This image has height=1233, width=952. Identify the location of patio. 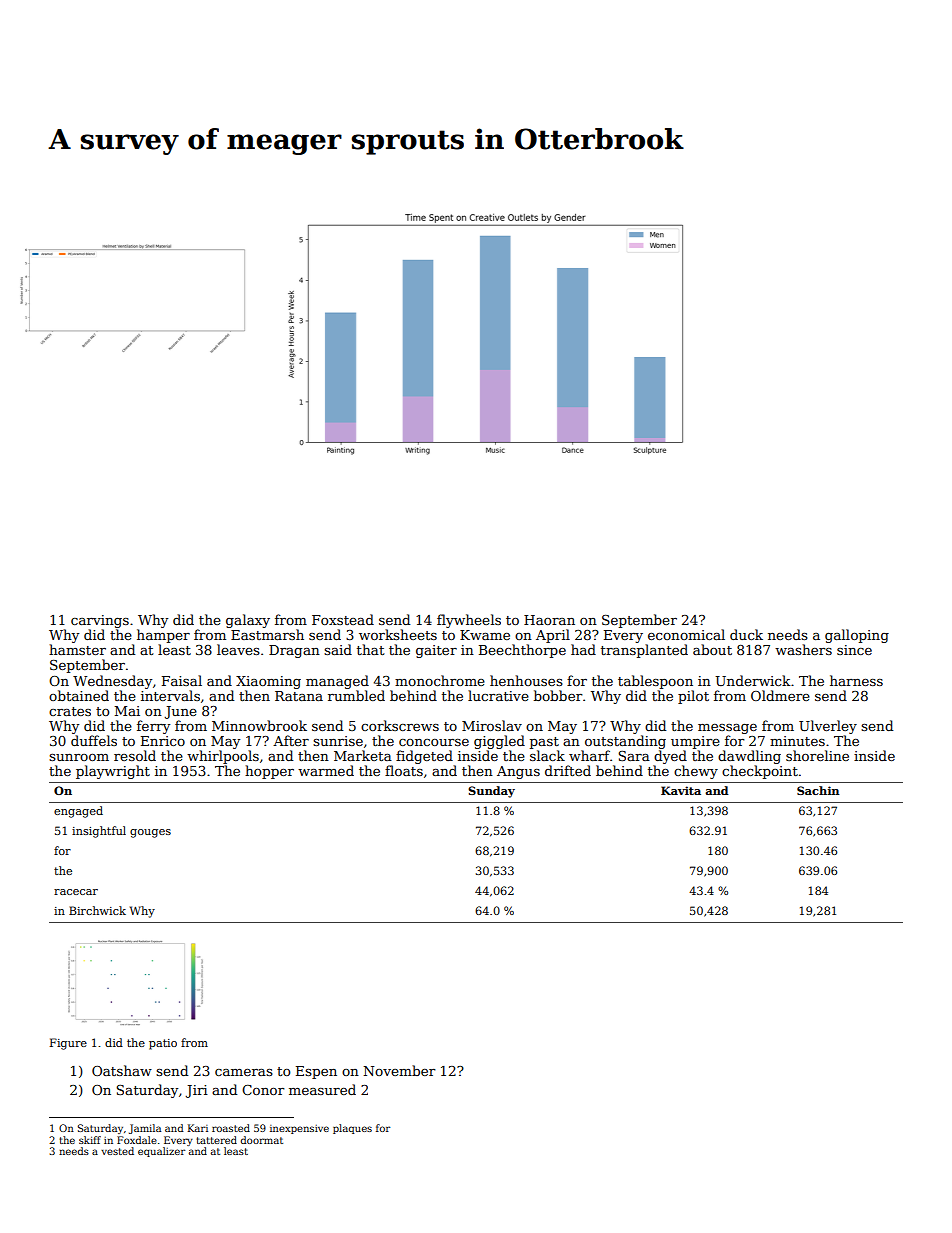
(163, 1044).
